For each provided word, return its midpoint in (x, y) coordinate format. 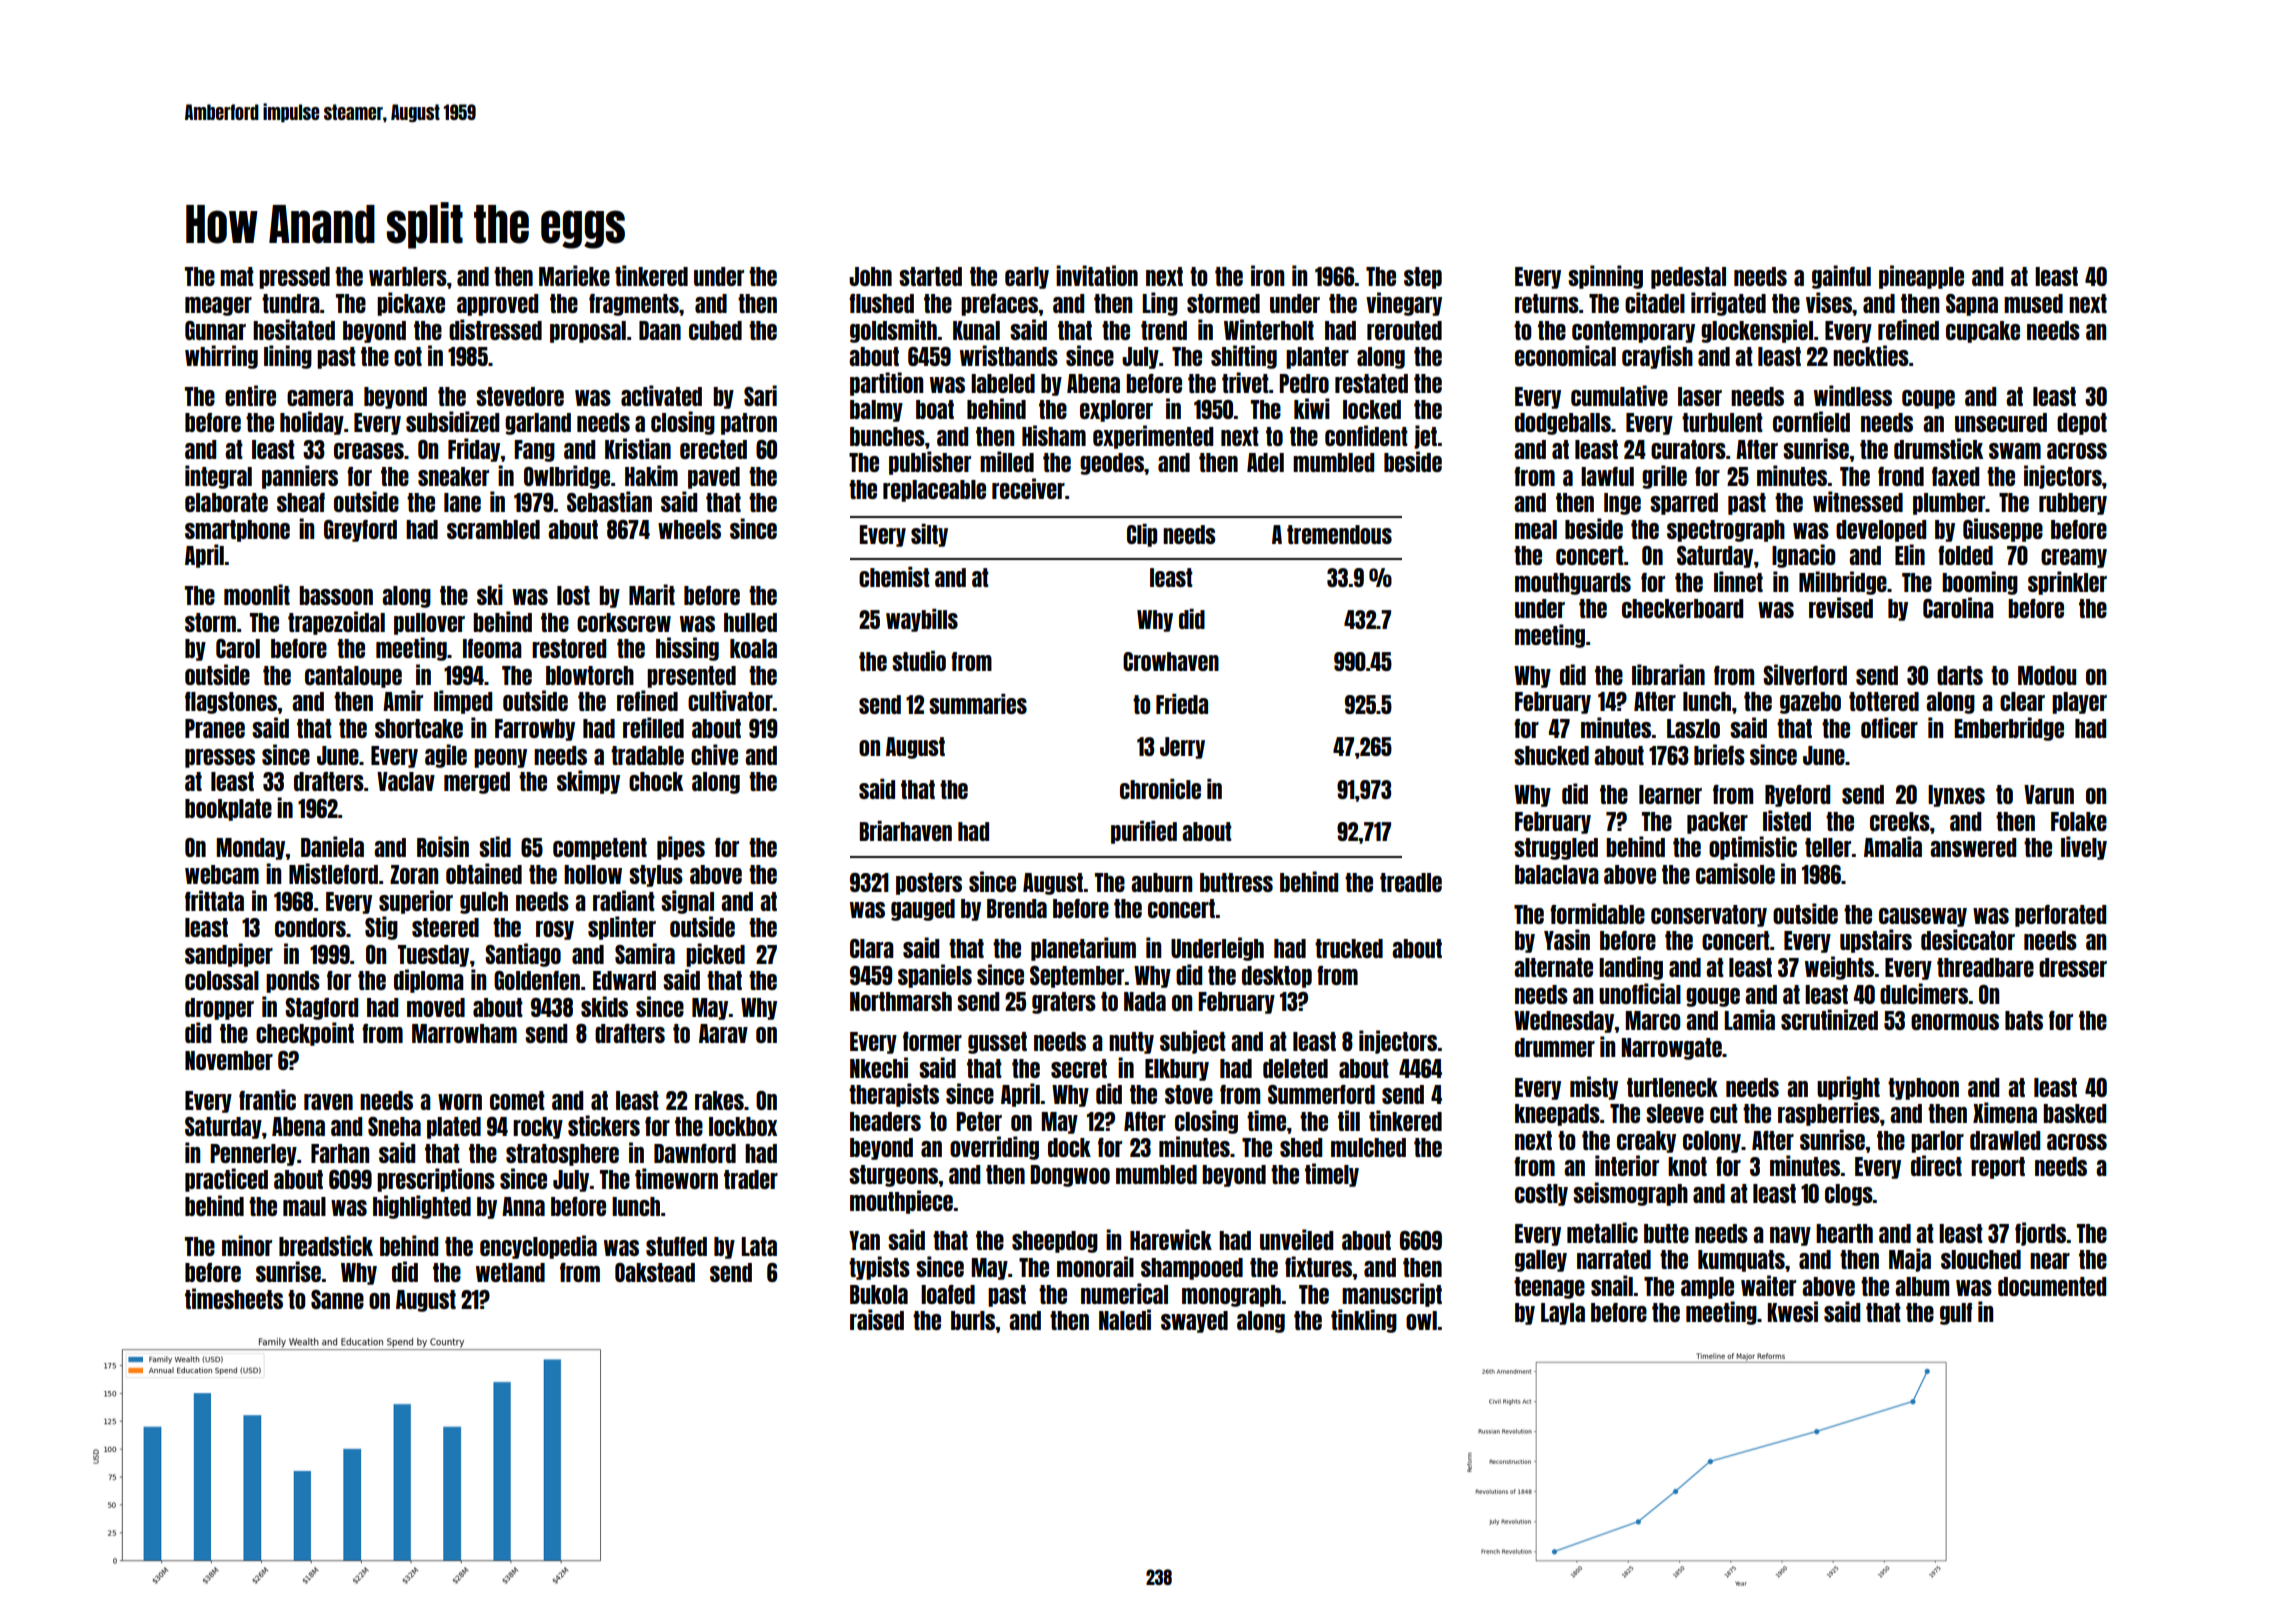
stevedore (520, 396)
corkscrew (624, 622)
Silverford (1805, 674)
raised (877, 1319)
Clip (1142, 535)
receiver (1028, 488)
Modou (2047, 675)
